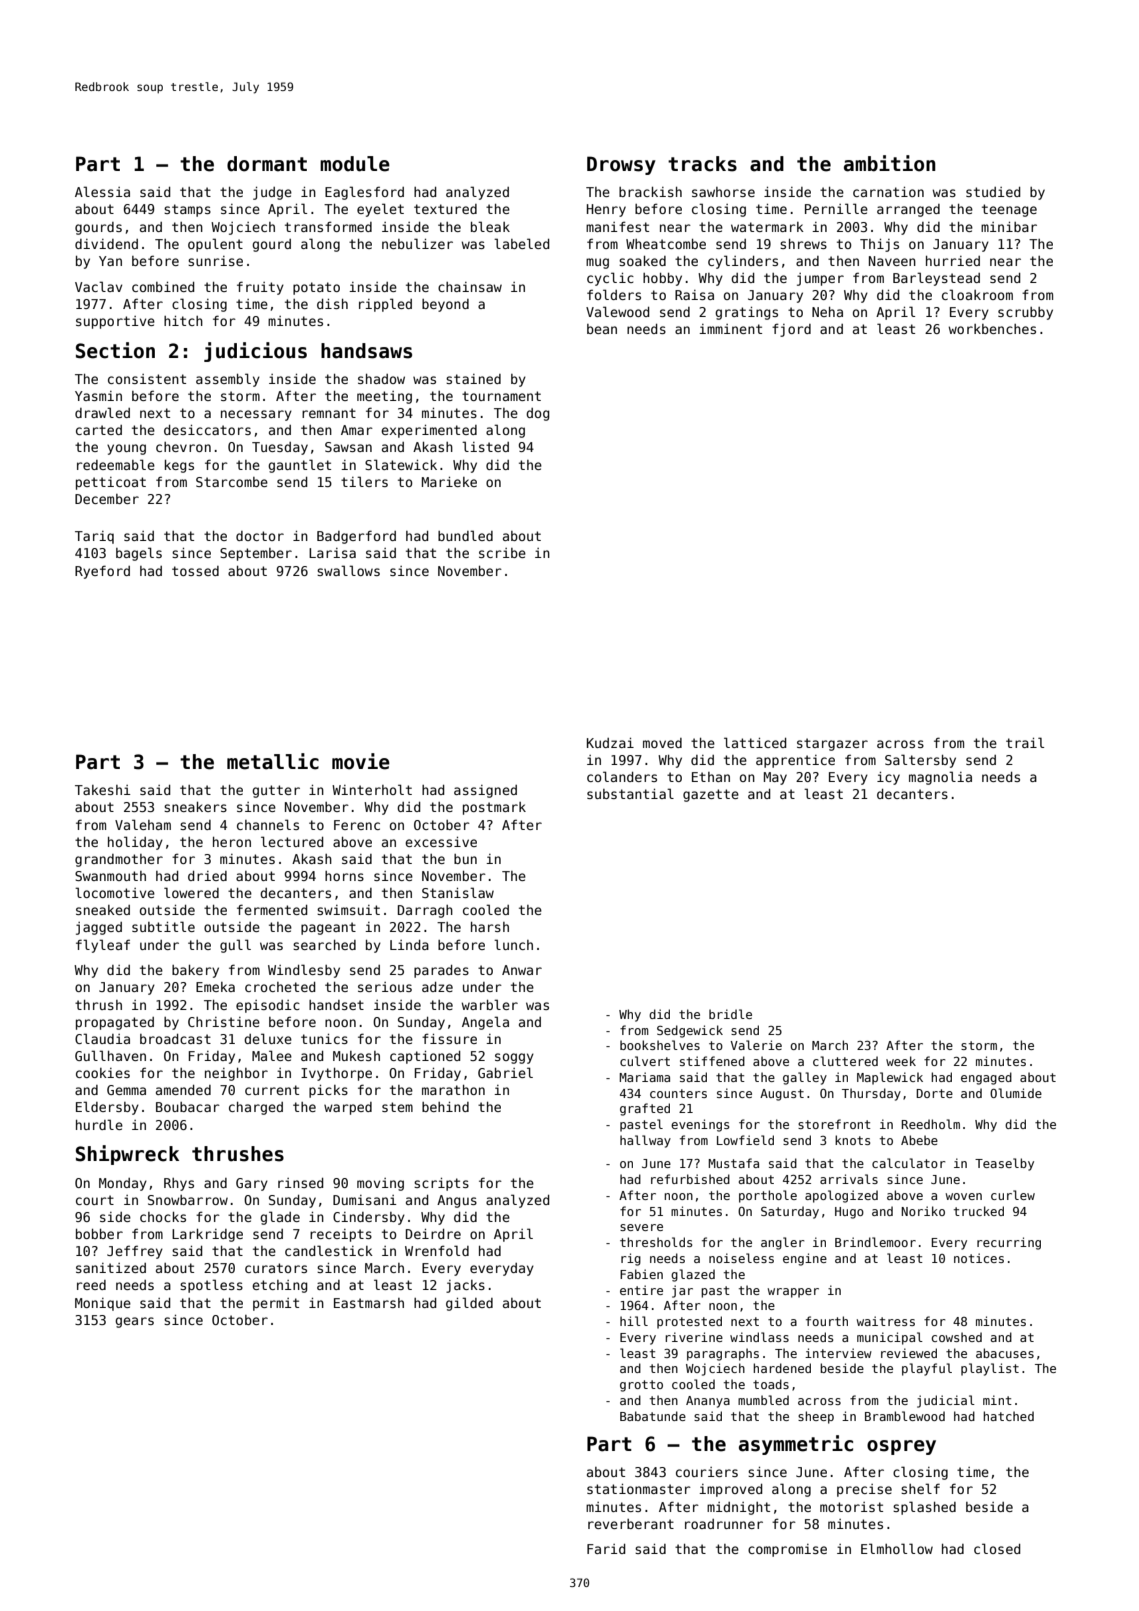 The image size is (1139, 1611). What do you see at coordinates (940, 778) in the document?
I see `magnolia` at bounding box center [940, 778].
